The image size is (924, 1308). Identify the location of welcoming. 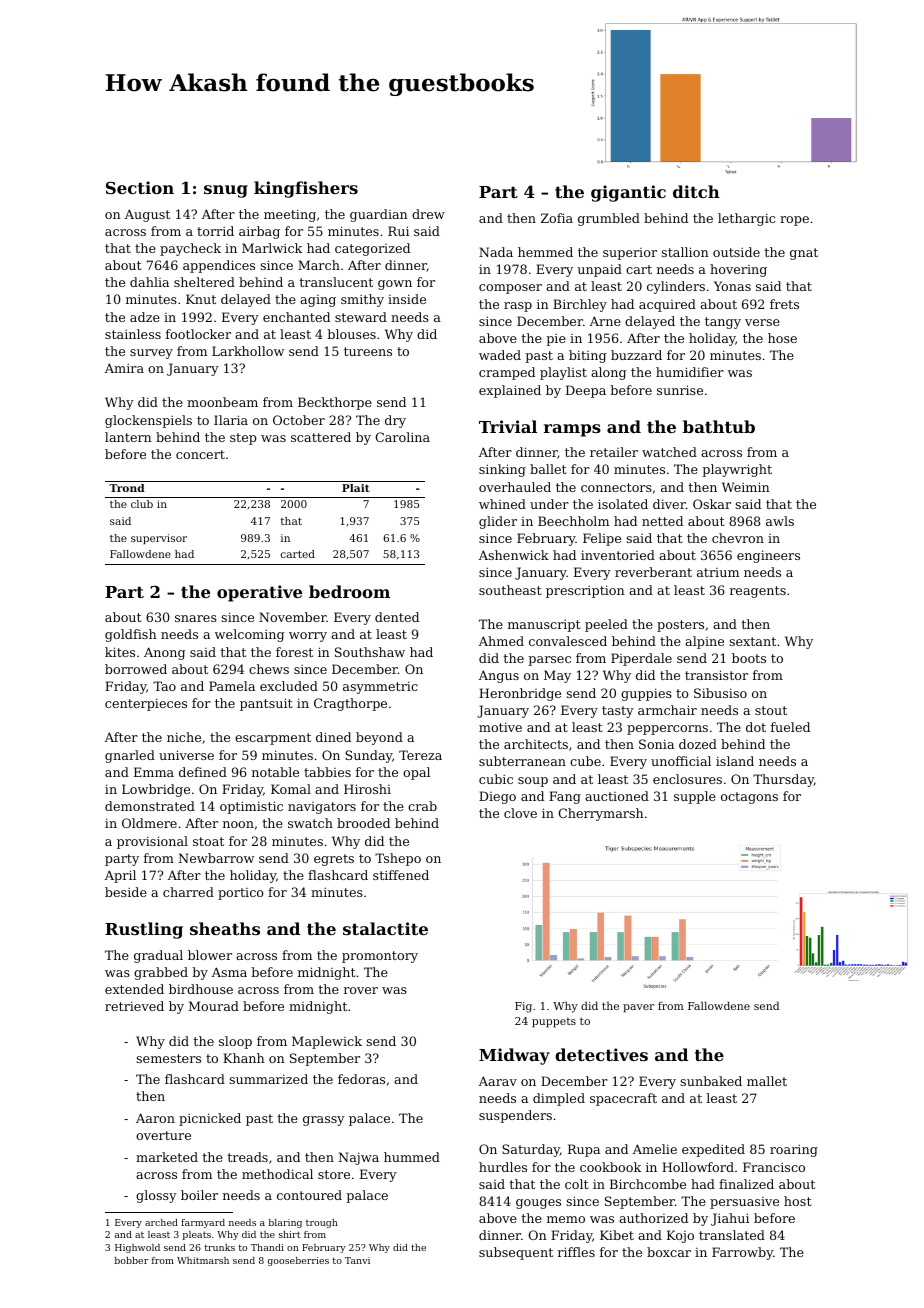
(249, 635).
